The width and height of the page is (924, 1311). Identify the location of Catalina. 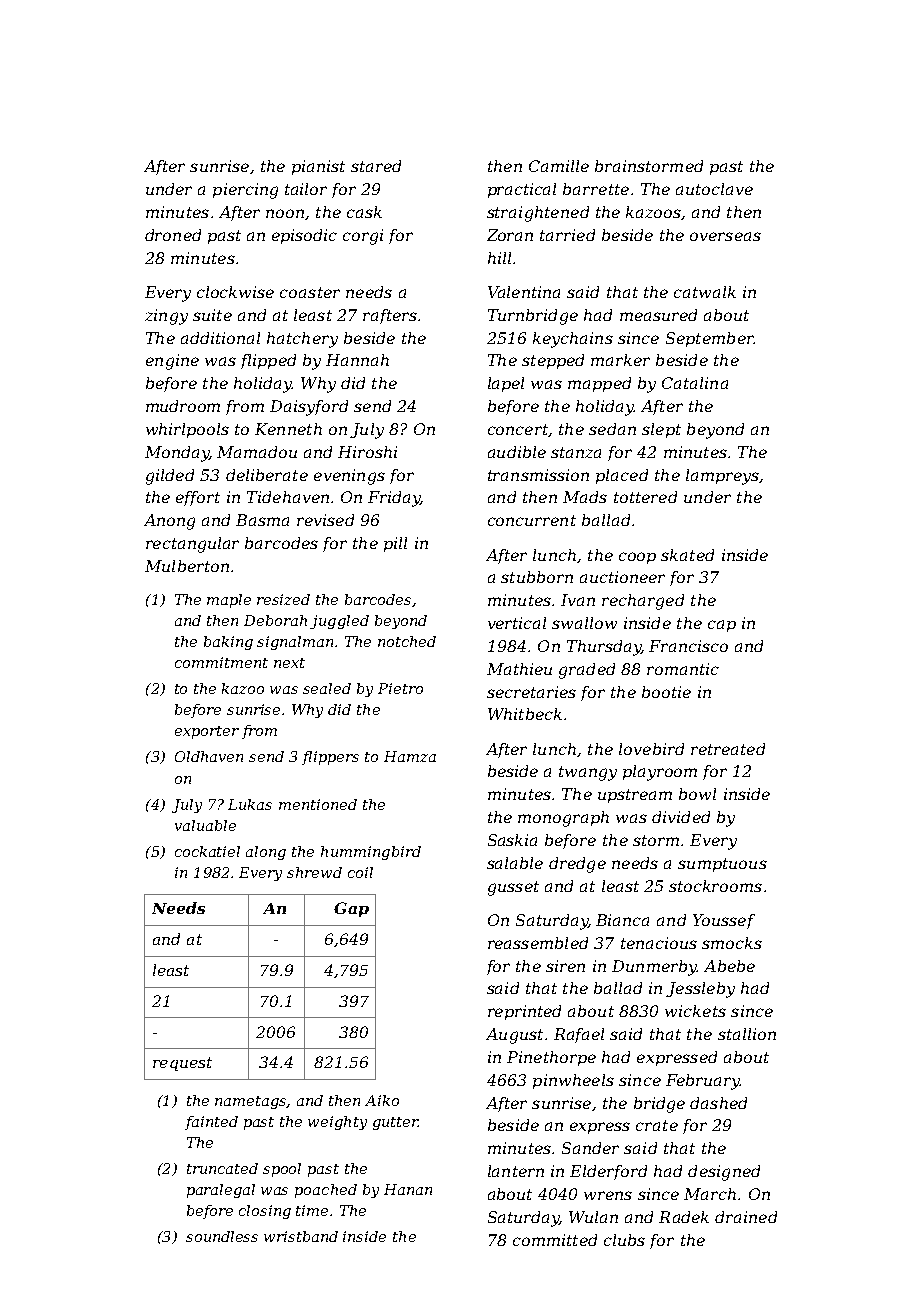
(695, 383).
